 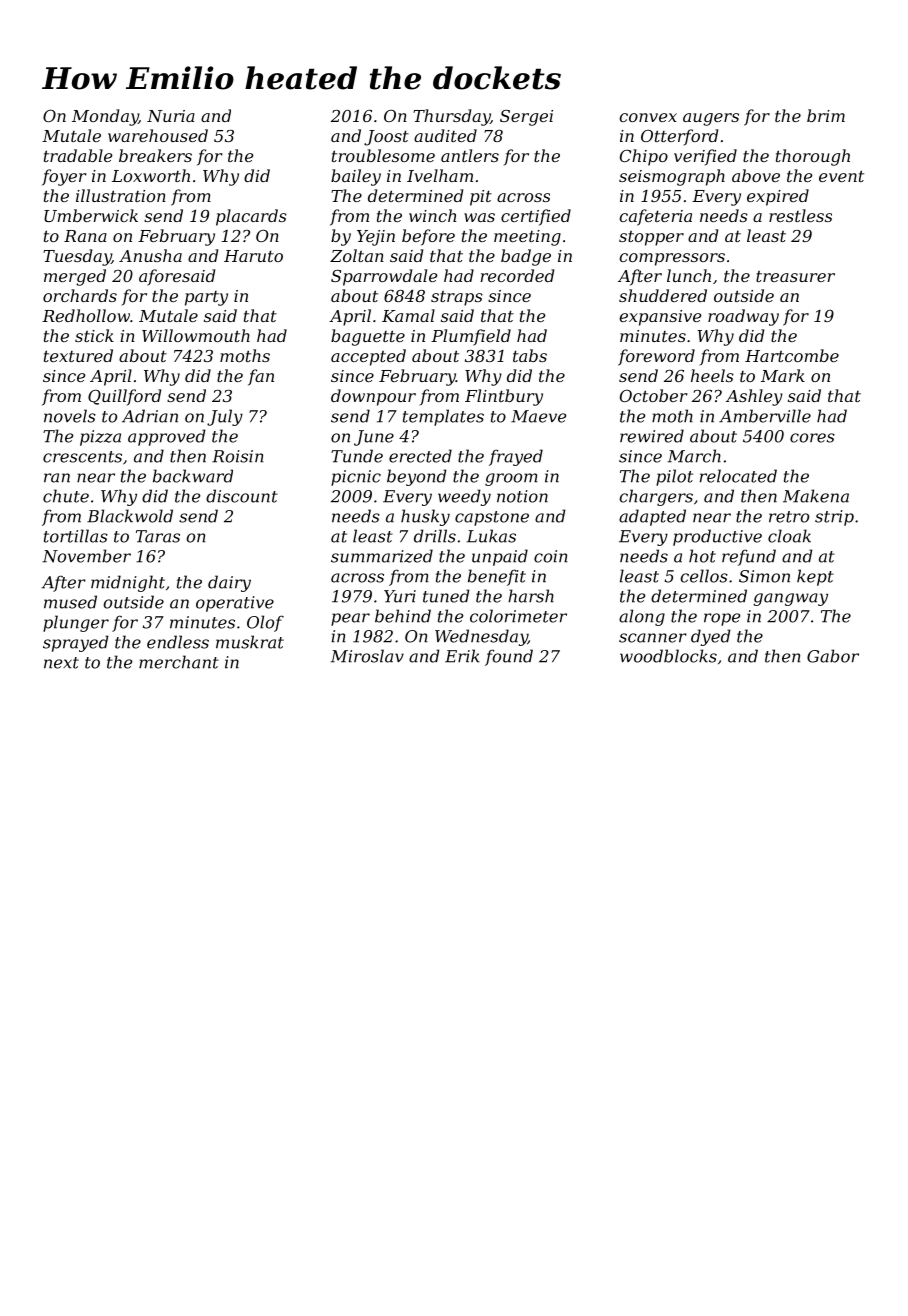 What do you see at coordinates (77, 257) in the image?
I see `Tuesday` at bounding box center [77, 257].
